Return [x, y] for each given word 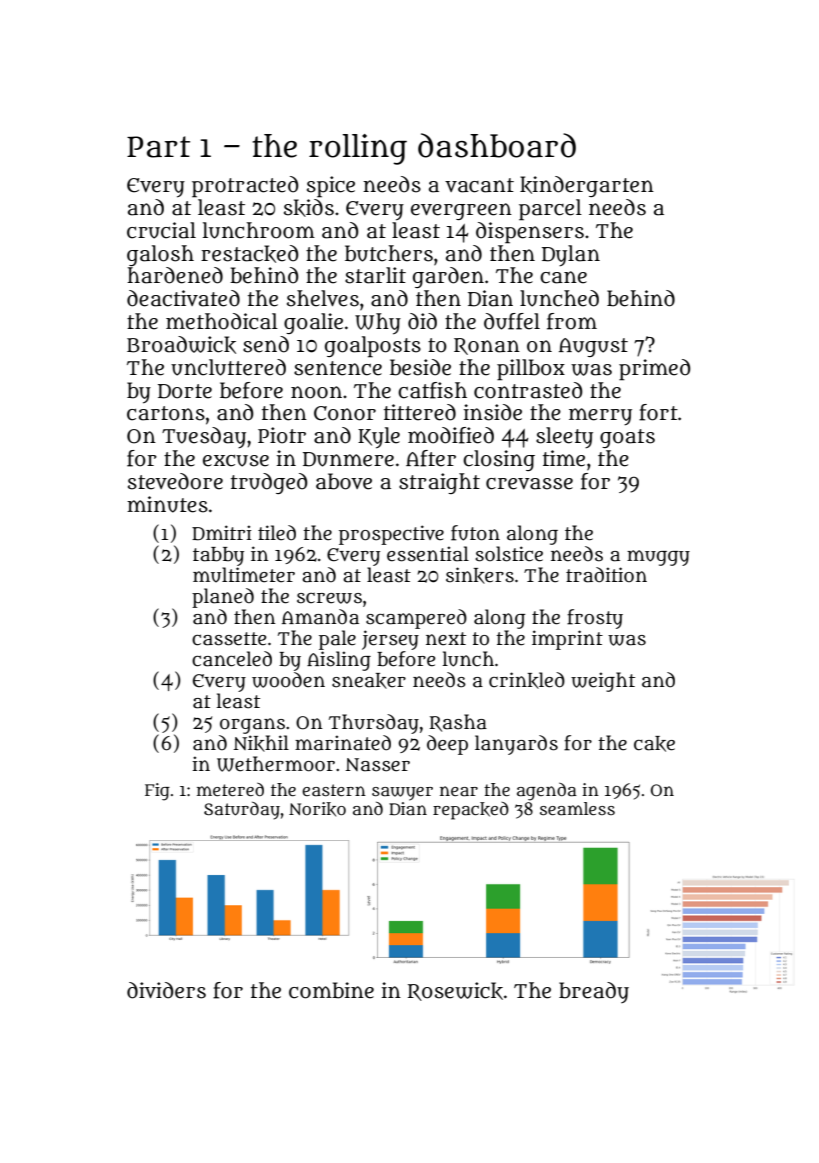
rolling [358, 149]
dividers [166, 990]
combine [331, 990]
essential [428, 554]
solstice [509, 554]
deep [447, 745]
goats [627, 438]
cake [654, 744]
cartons [166, 413]
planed [223, 598]
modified [451, 435]
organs [252, 726]
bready [594, 992]
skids [309, 208]
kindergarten [587, 186]
